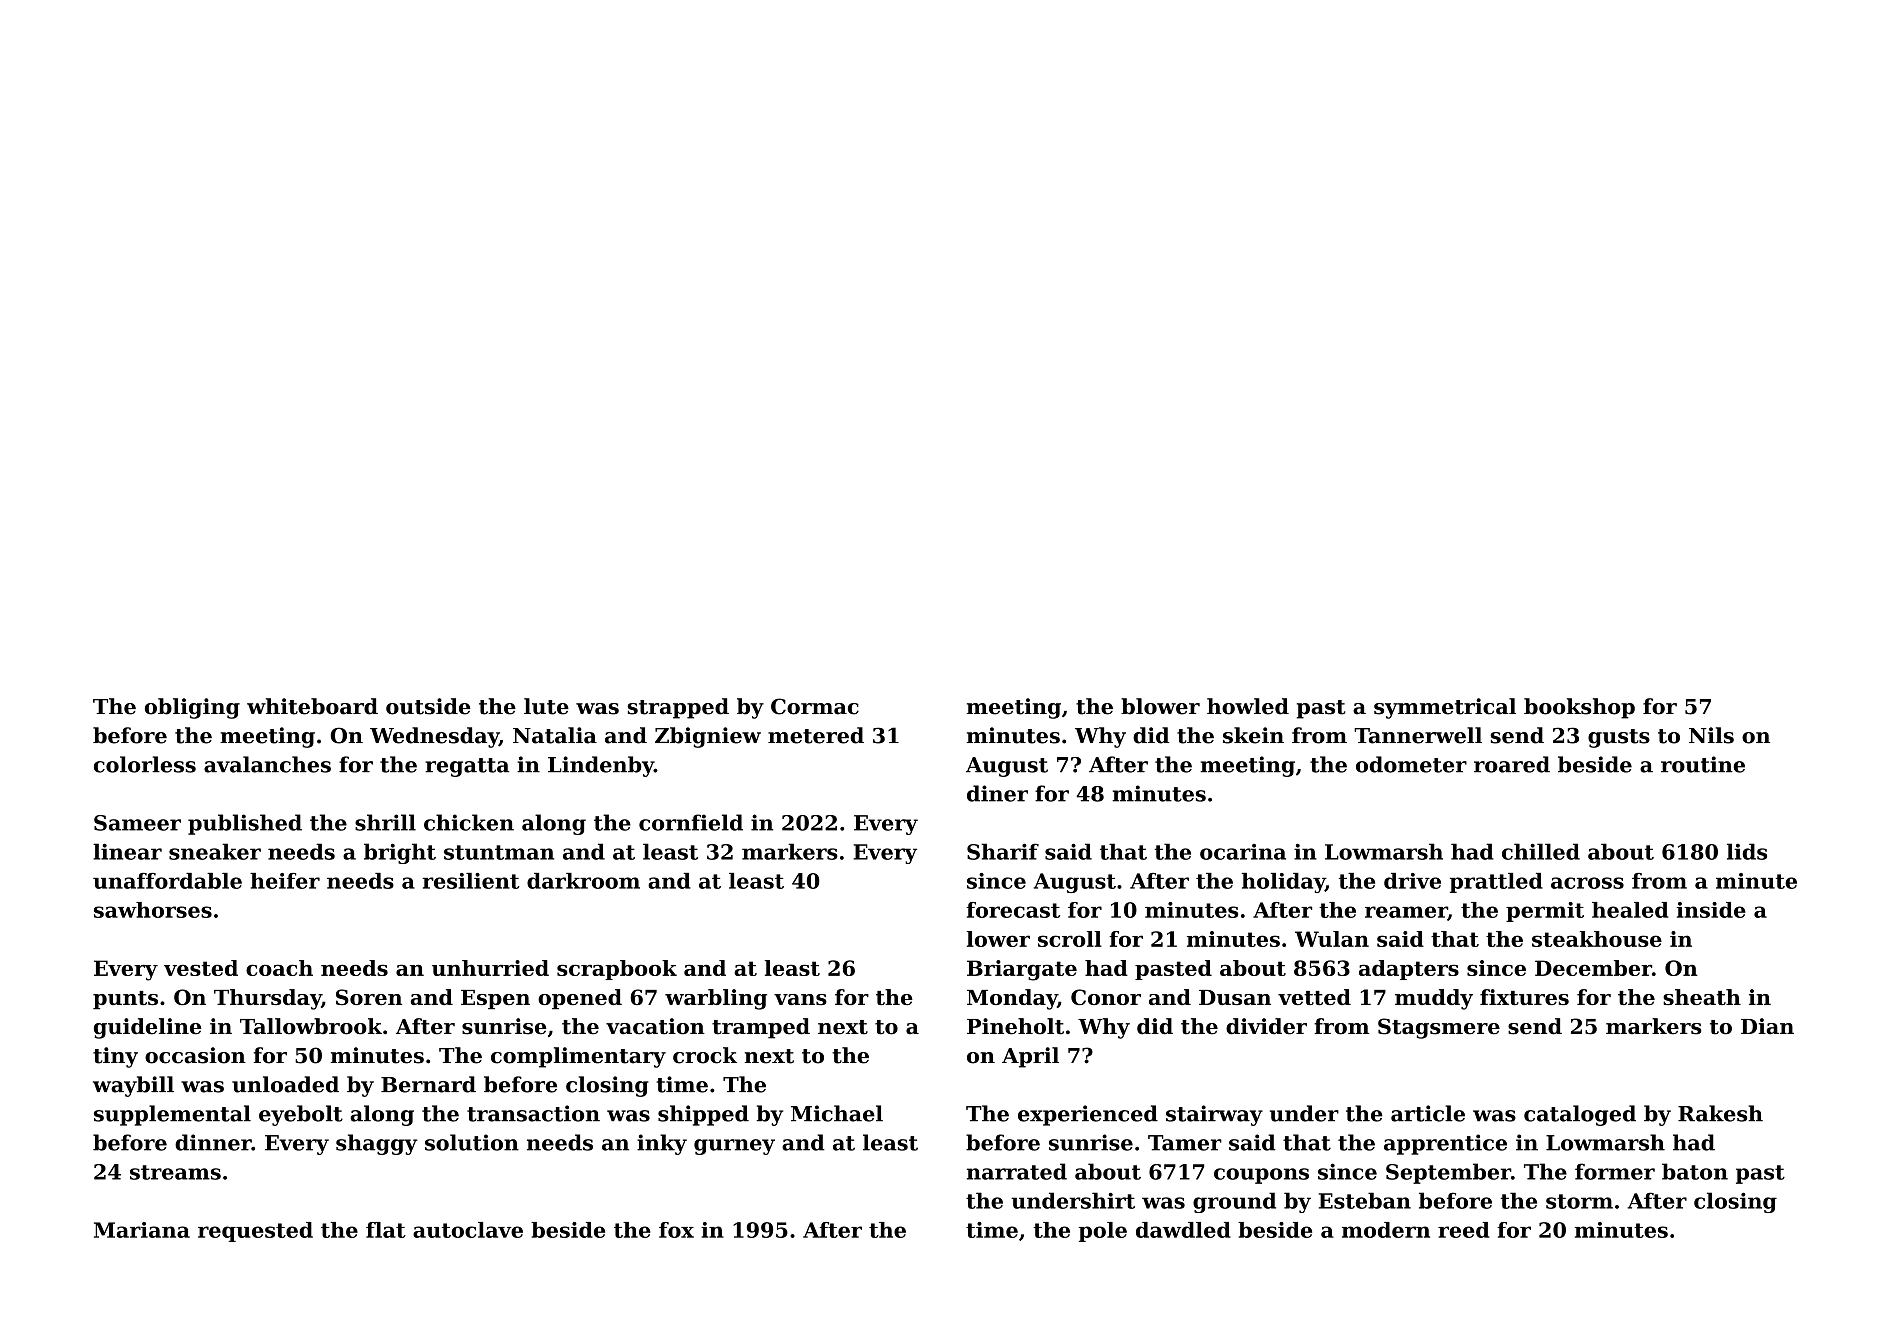 This screenshot has height=1337, width=1891. What do you see at coordinates (1720, 1113) in the screenshot?
I see `Rakesh` at bounding box center [1720, 1113].
